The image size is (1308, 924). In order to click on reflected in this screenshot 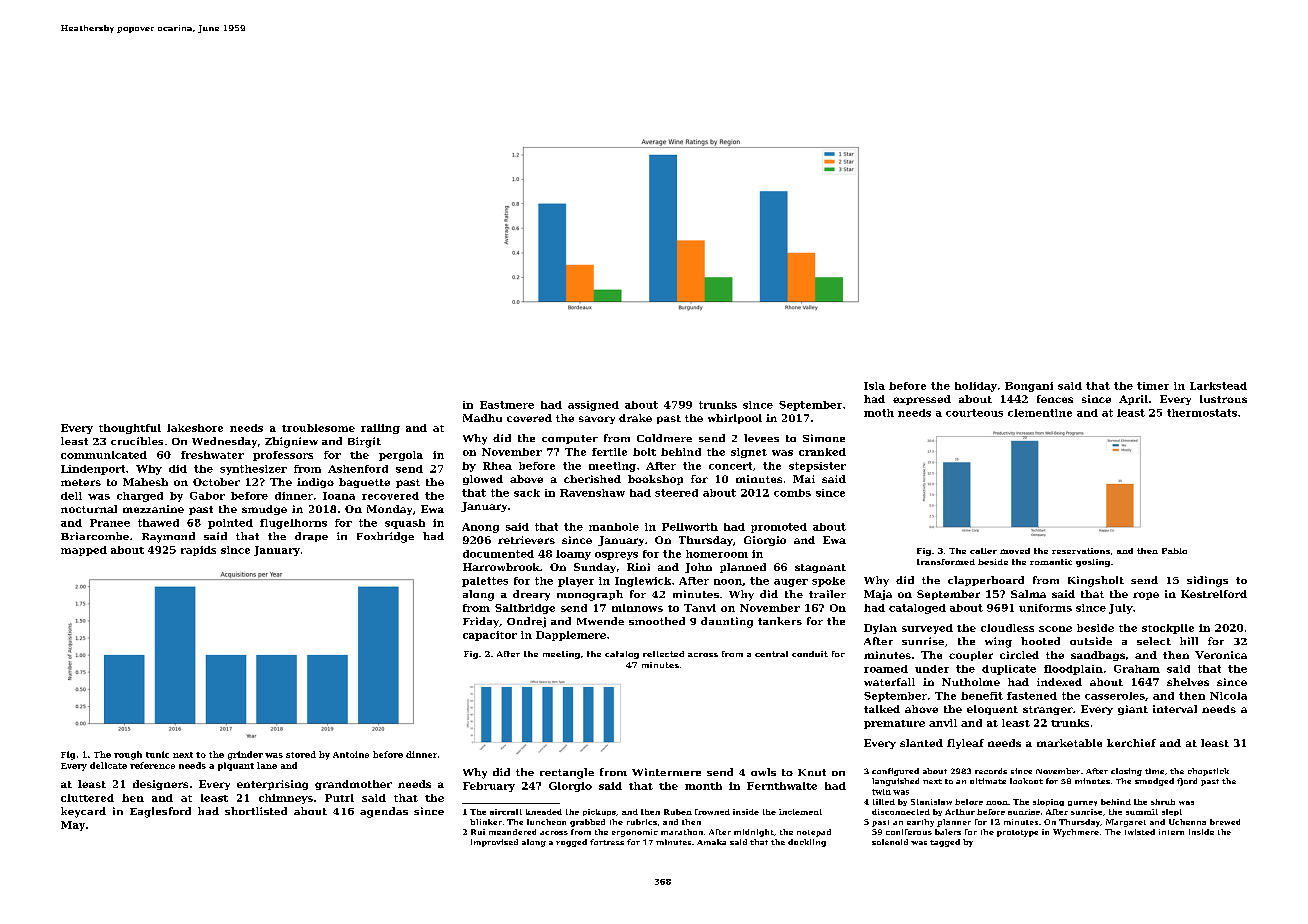, I will do `click(663, 654)`.
